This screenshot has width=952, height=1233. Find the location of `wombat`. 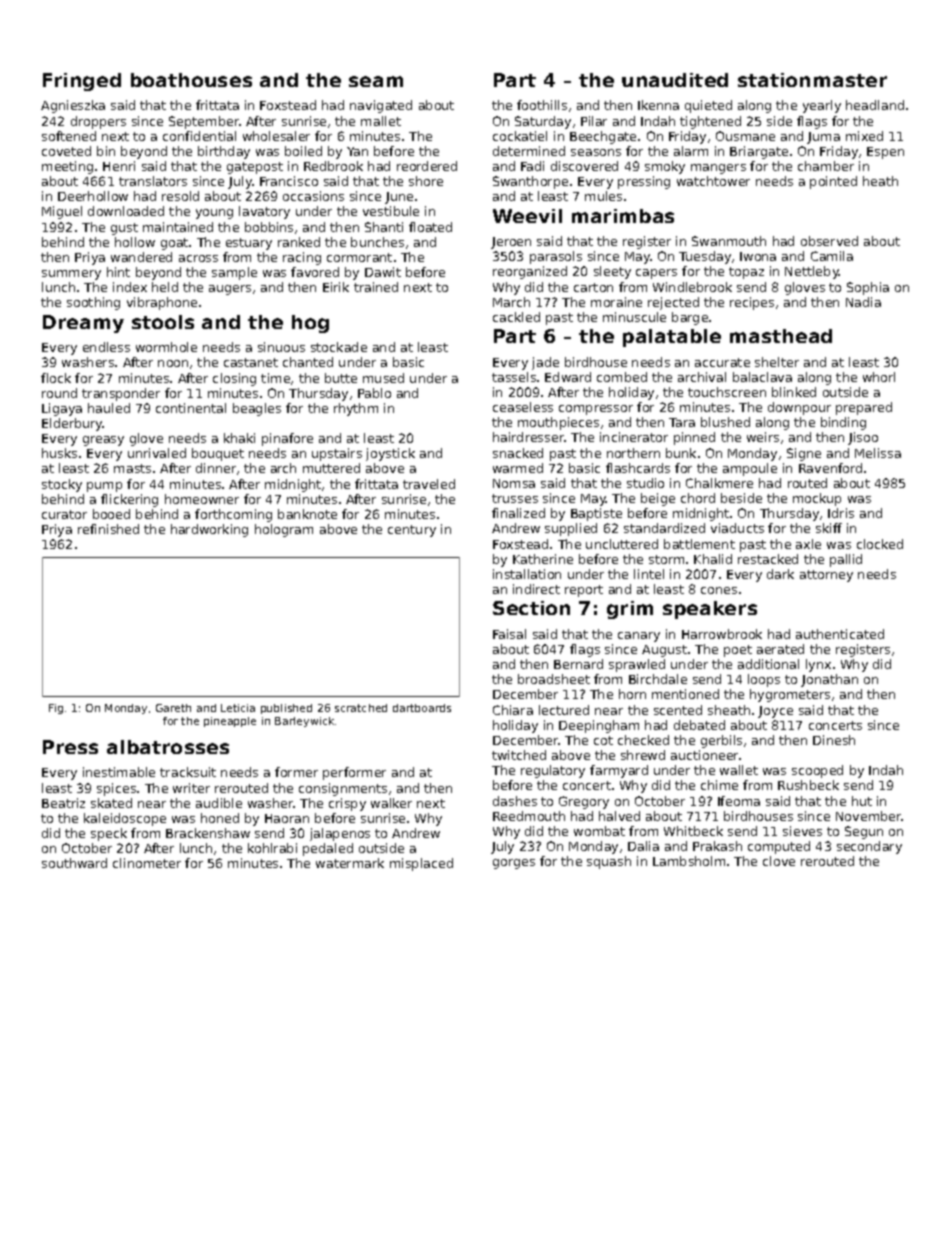

wombat is located at coordinates (599, 831).
